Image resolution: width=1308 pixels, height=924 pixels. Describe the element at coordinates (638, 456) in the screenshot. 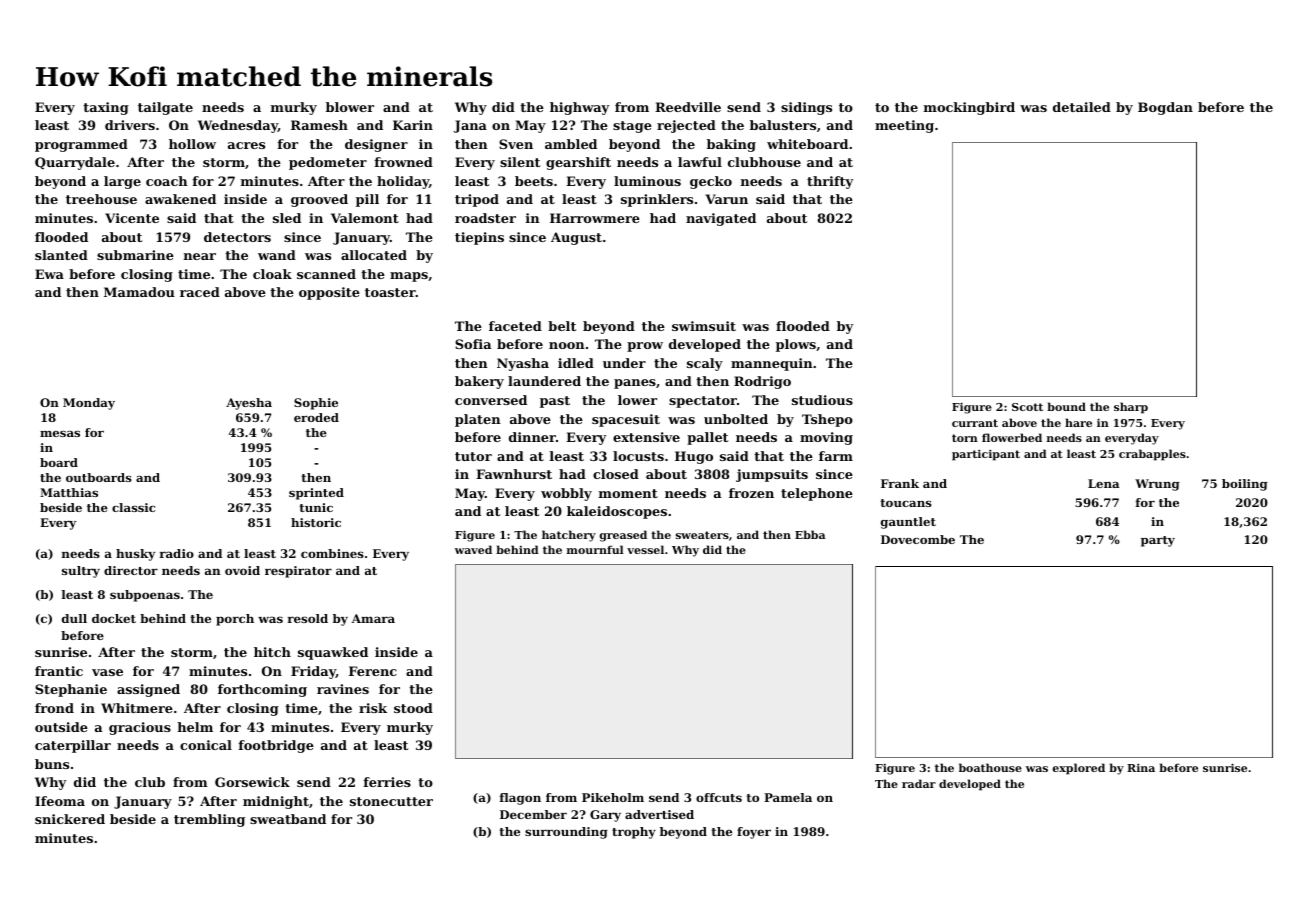

I see `locusts` at that location.
